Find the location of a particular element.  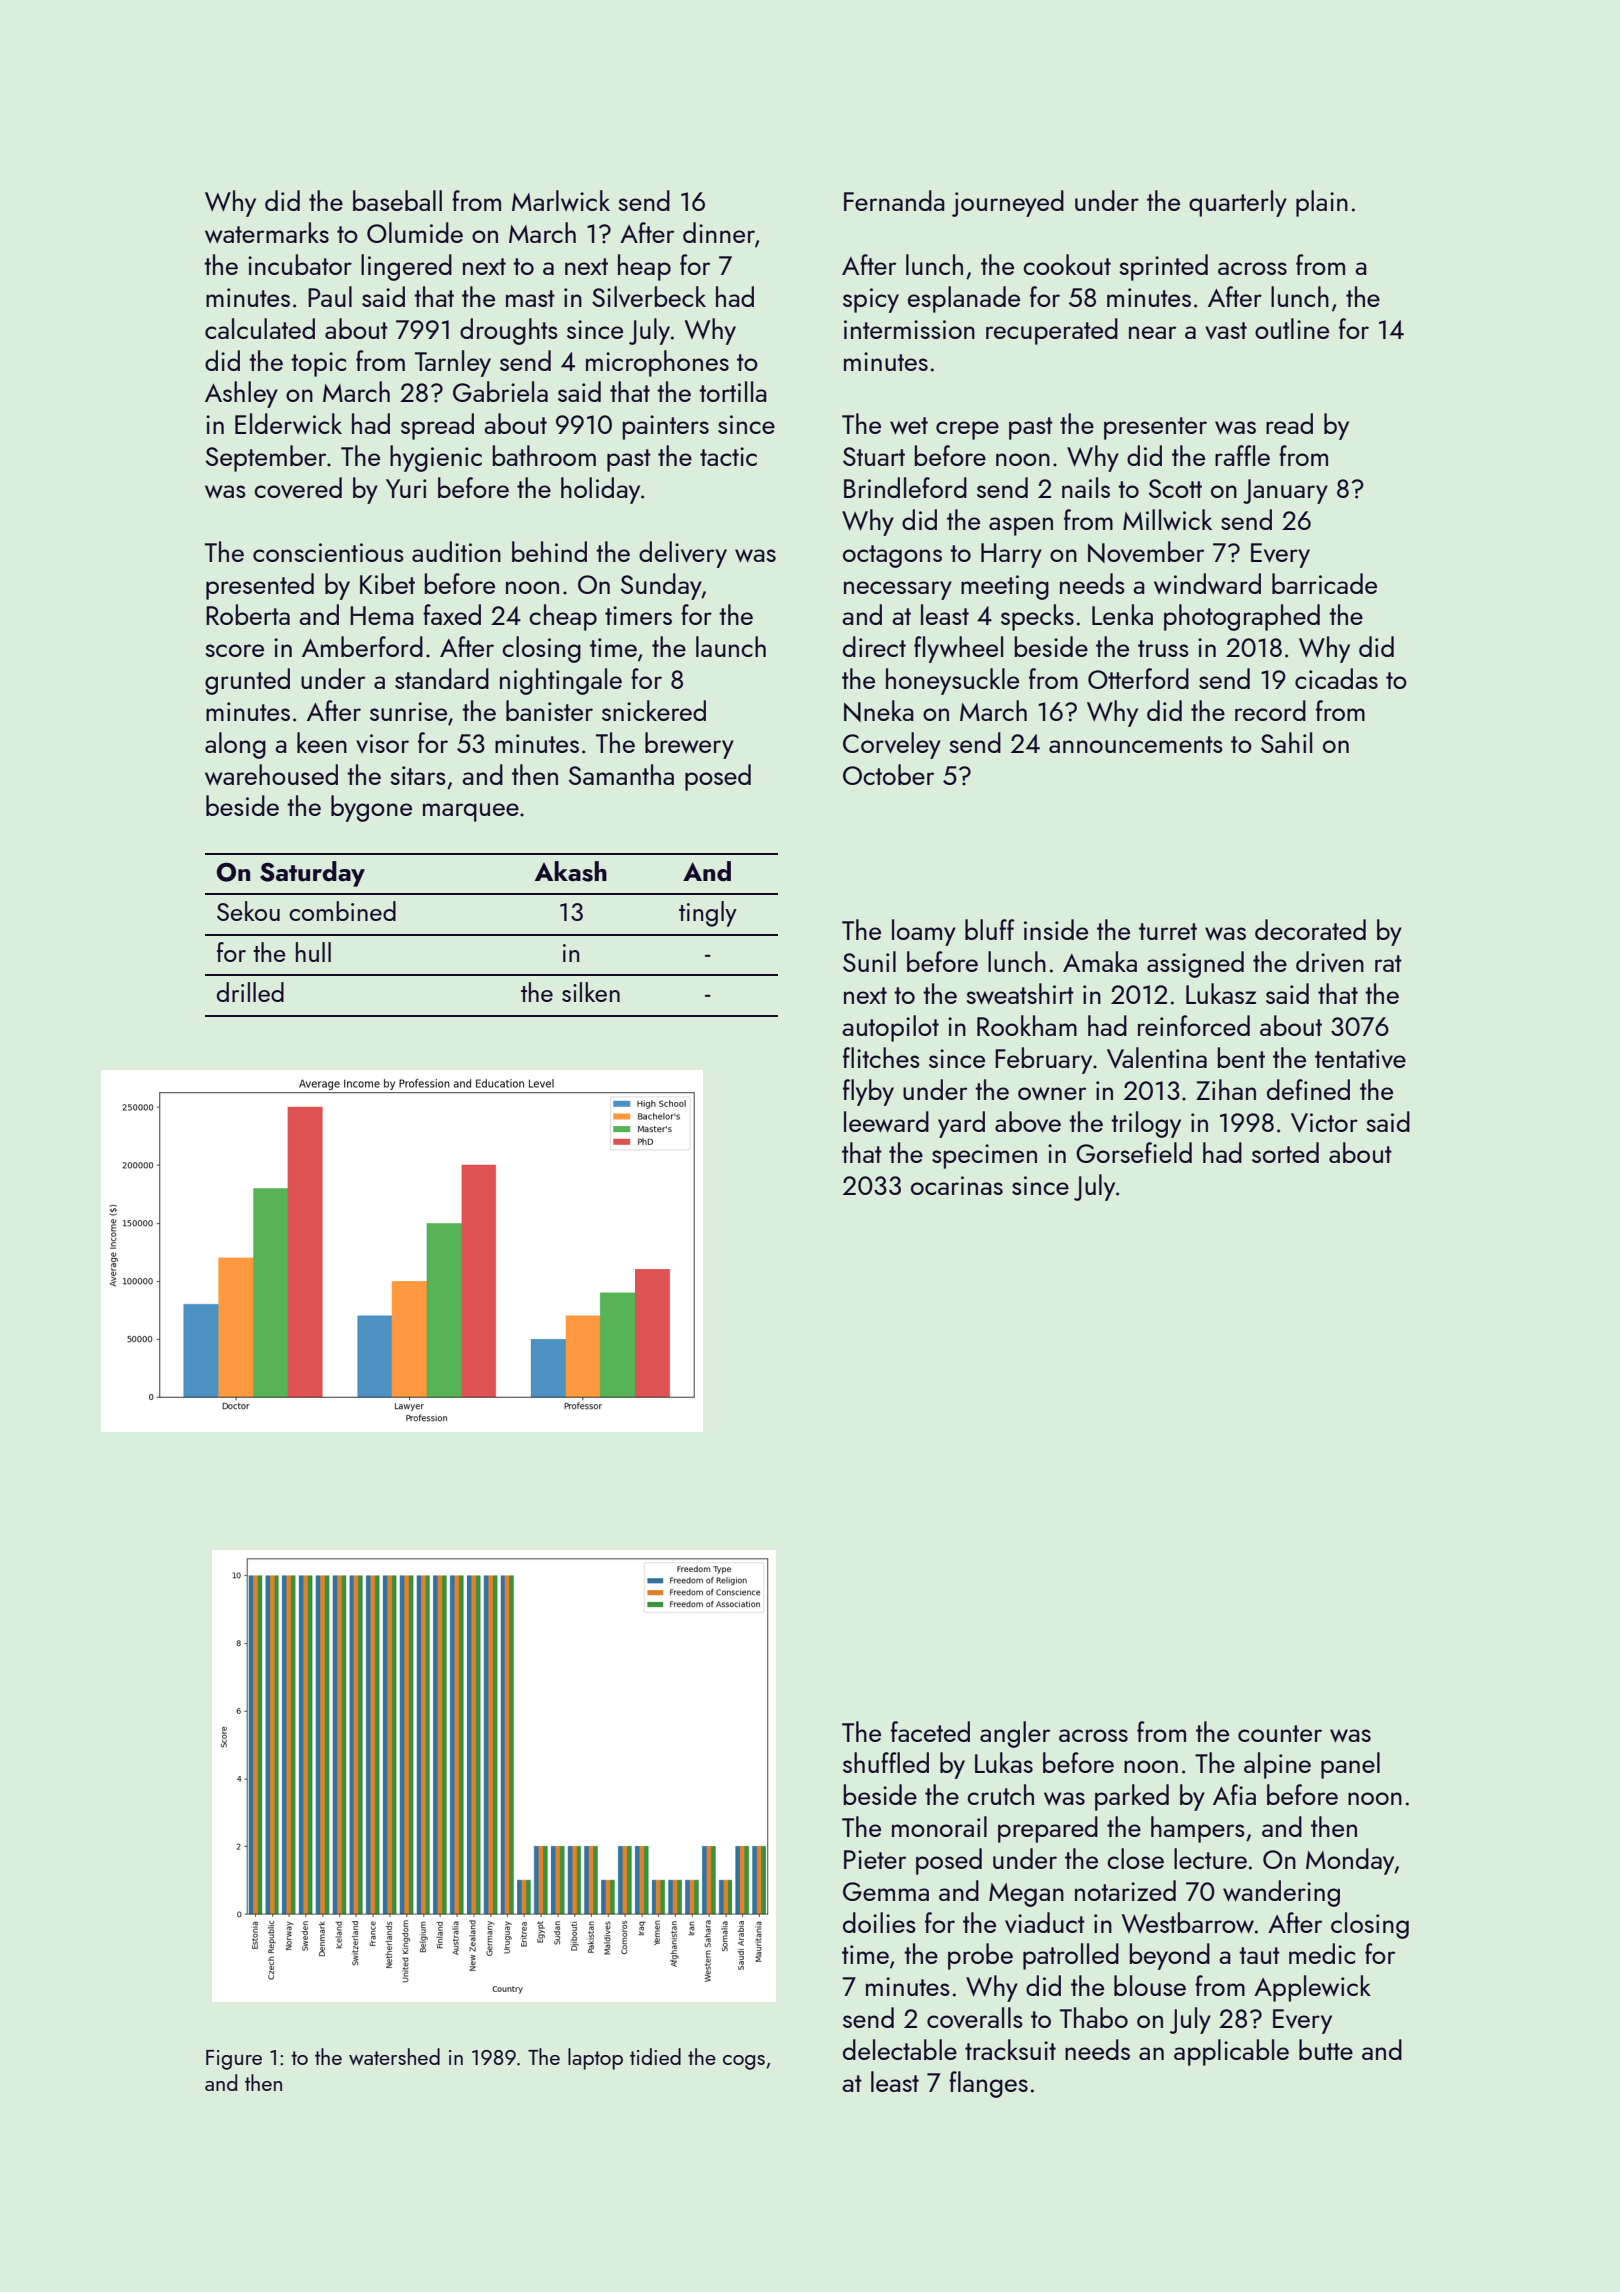

butte is located at coordinates (1326, 2049).
